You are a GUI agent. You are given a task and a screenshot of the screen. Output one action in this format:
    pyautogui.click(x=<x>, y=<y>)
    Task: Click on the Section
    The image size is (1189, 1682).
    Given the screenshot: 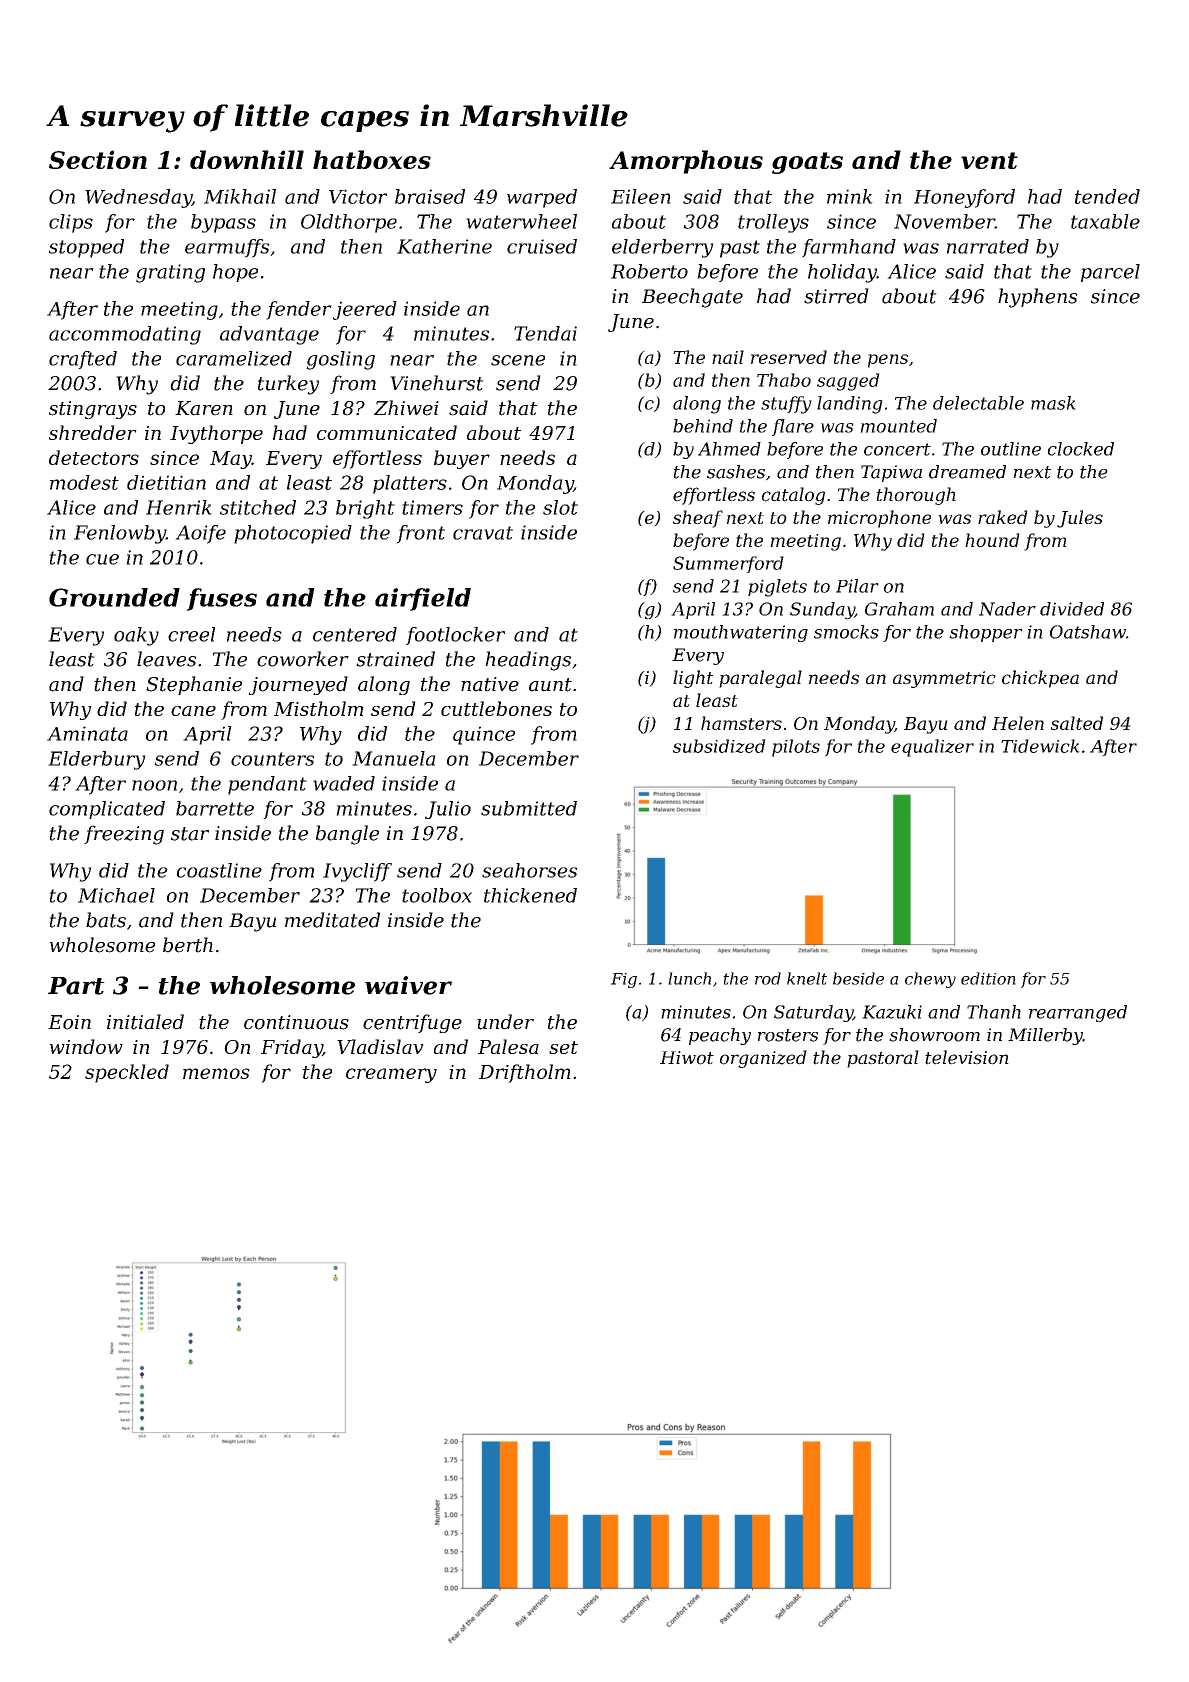 What is the action you would take?
    pyautogui.click(x=98, y=159)
